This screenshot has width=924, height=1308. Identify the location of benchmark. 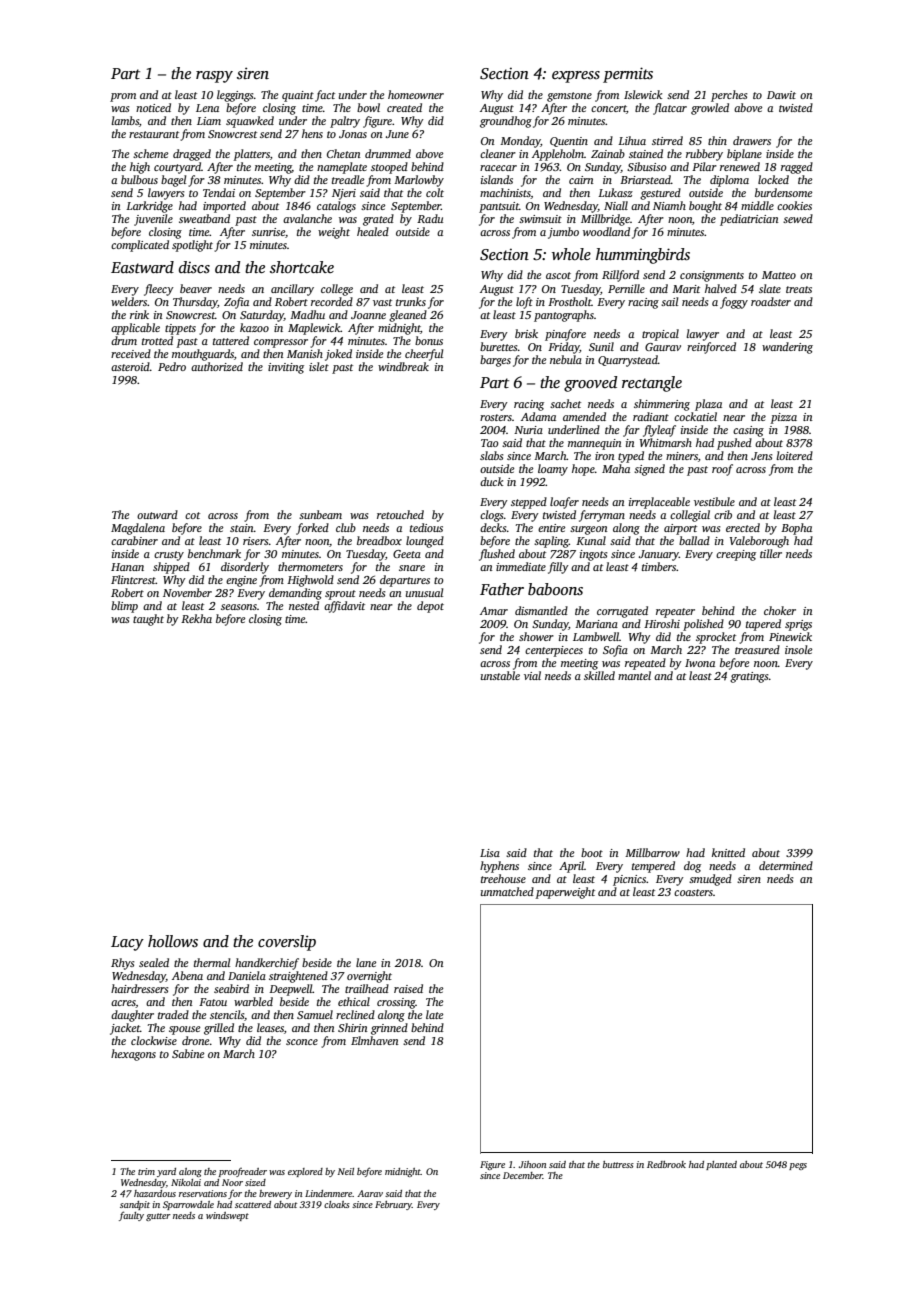
(214, 553).
